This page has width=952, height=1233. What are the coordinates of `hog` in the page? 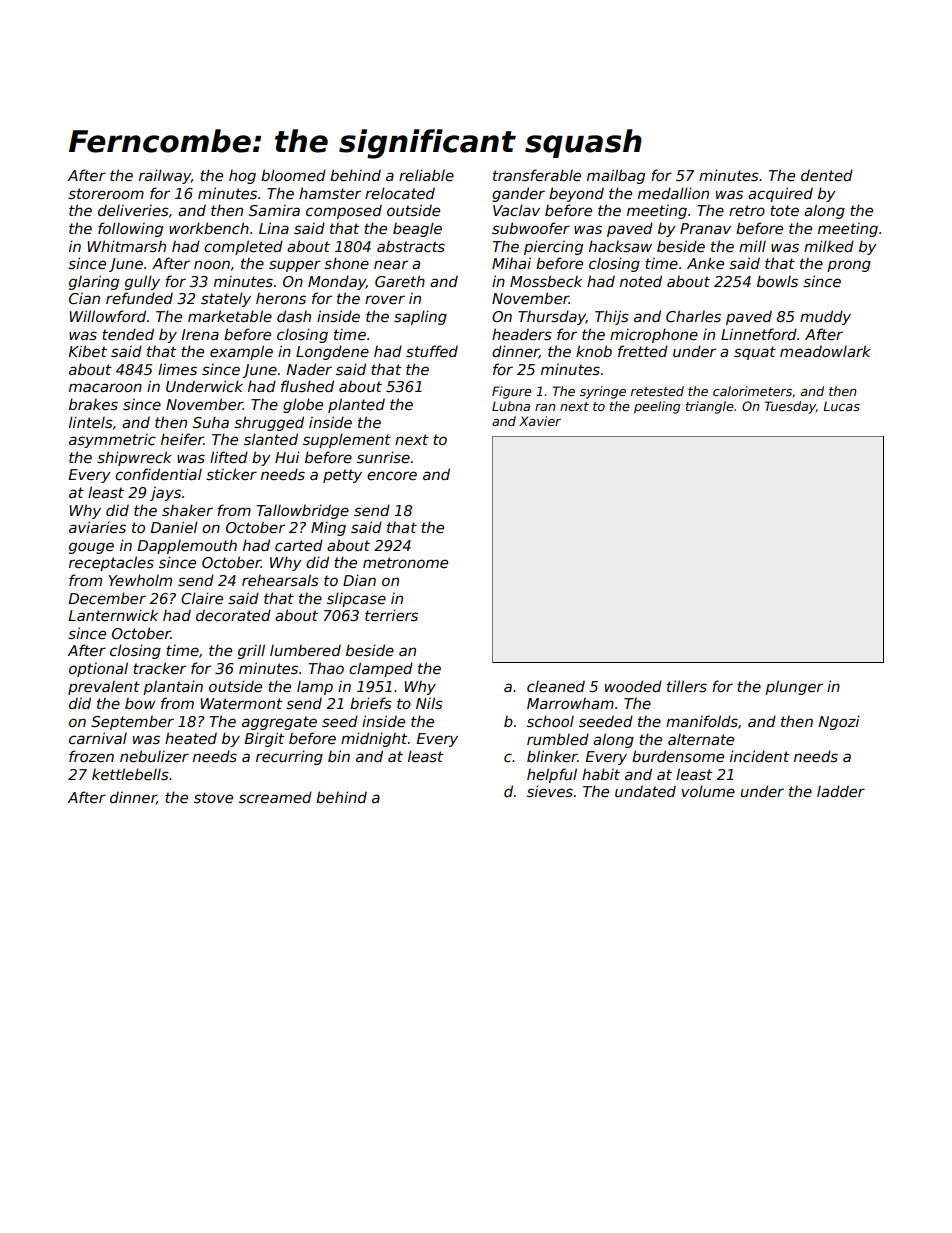 It's located at (242, 177).
